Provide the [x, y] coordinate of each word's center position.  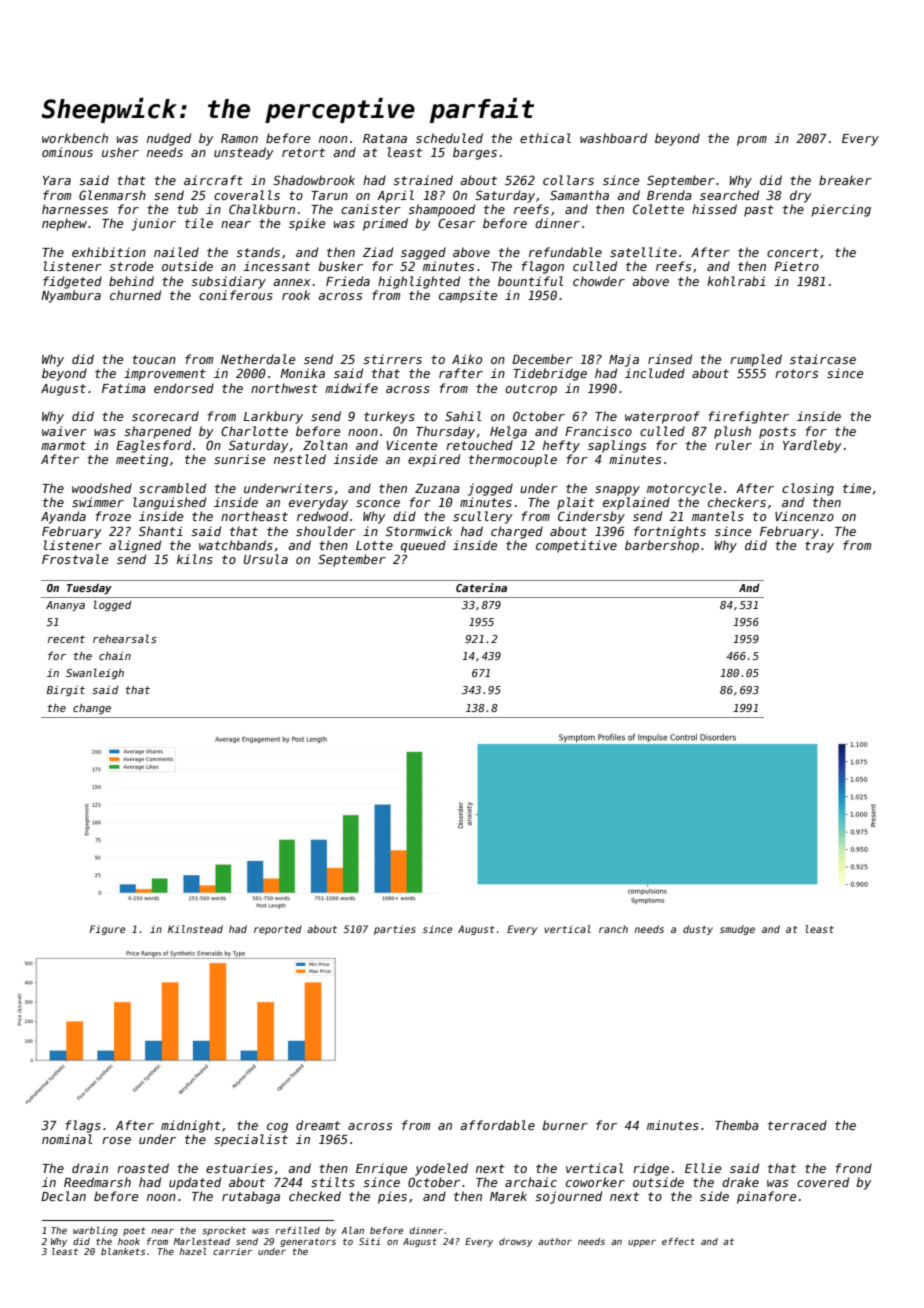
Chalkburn [262, 209]
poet [134, 1231]
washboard [613, 138]
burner [565, 1125]
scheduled [449, 138]
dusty [698, 930]
